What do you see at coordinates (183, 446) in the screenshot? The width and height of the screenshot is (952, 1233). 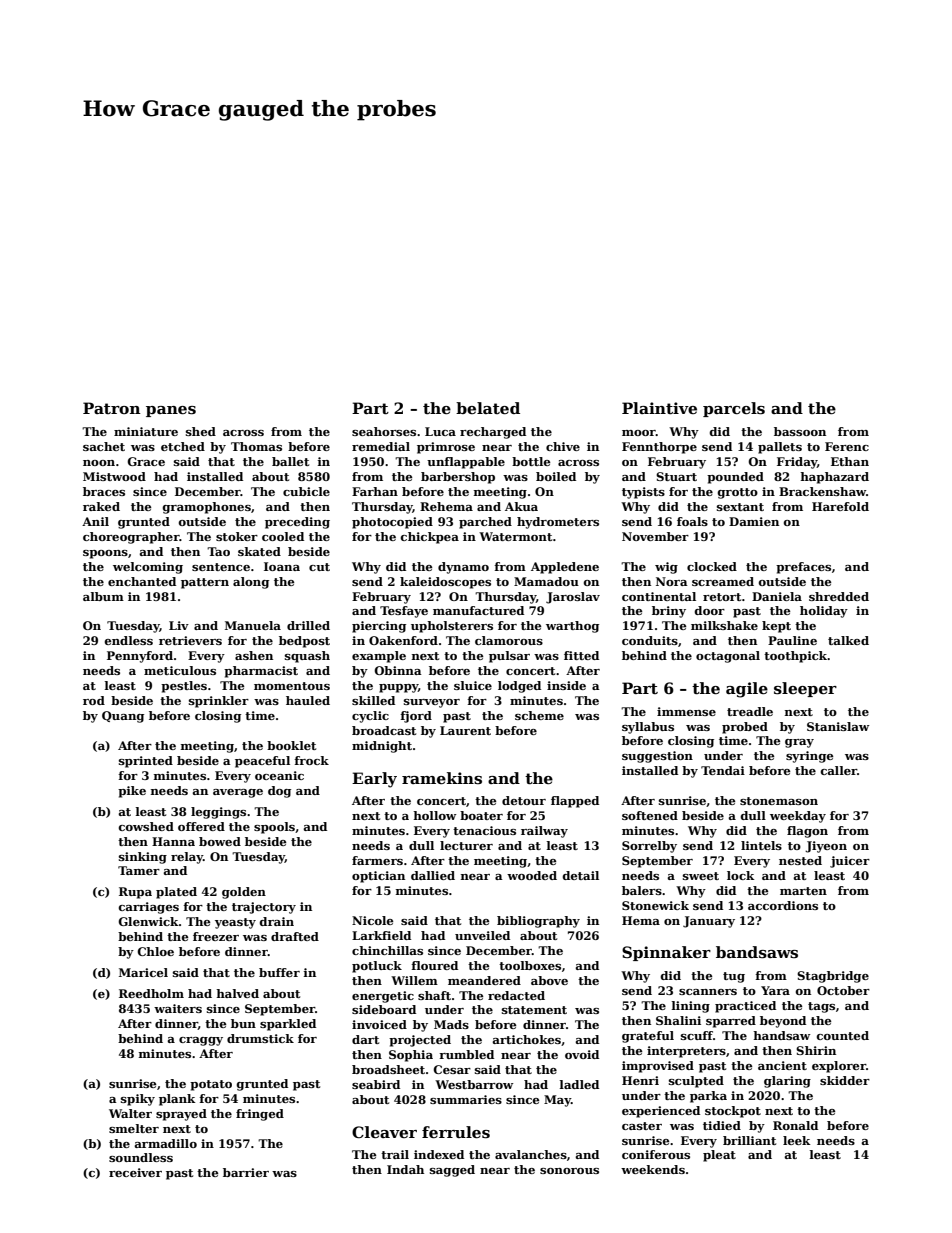 I see `etched` at bounding box center [183, 446].
